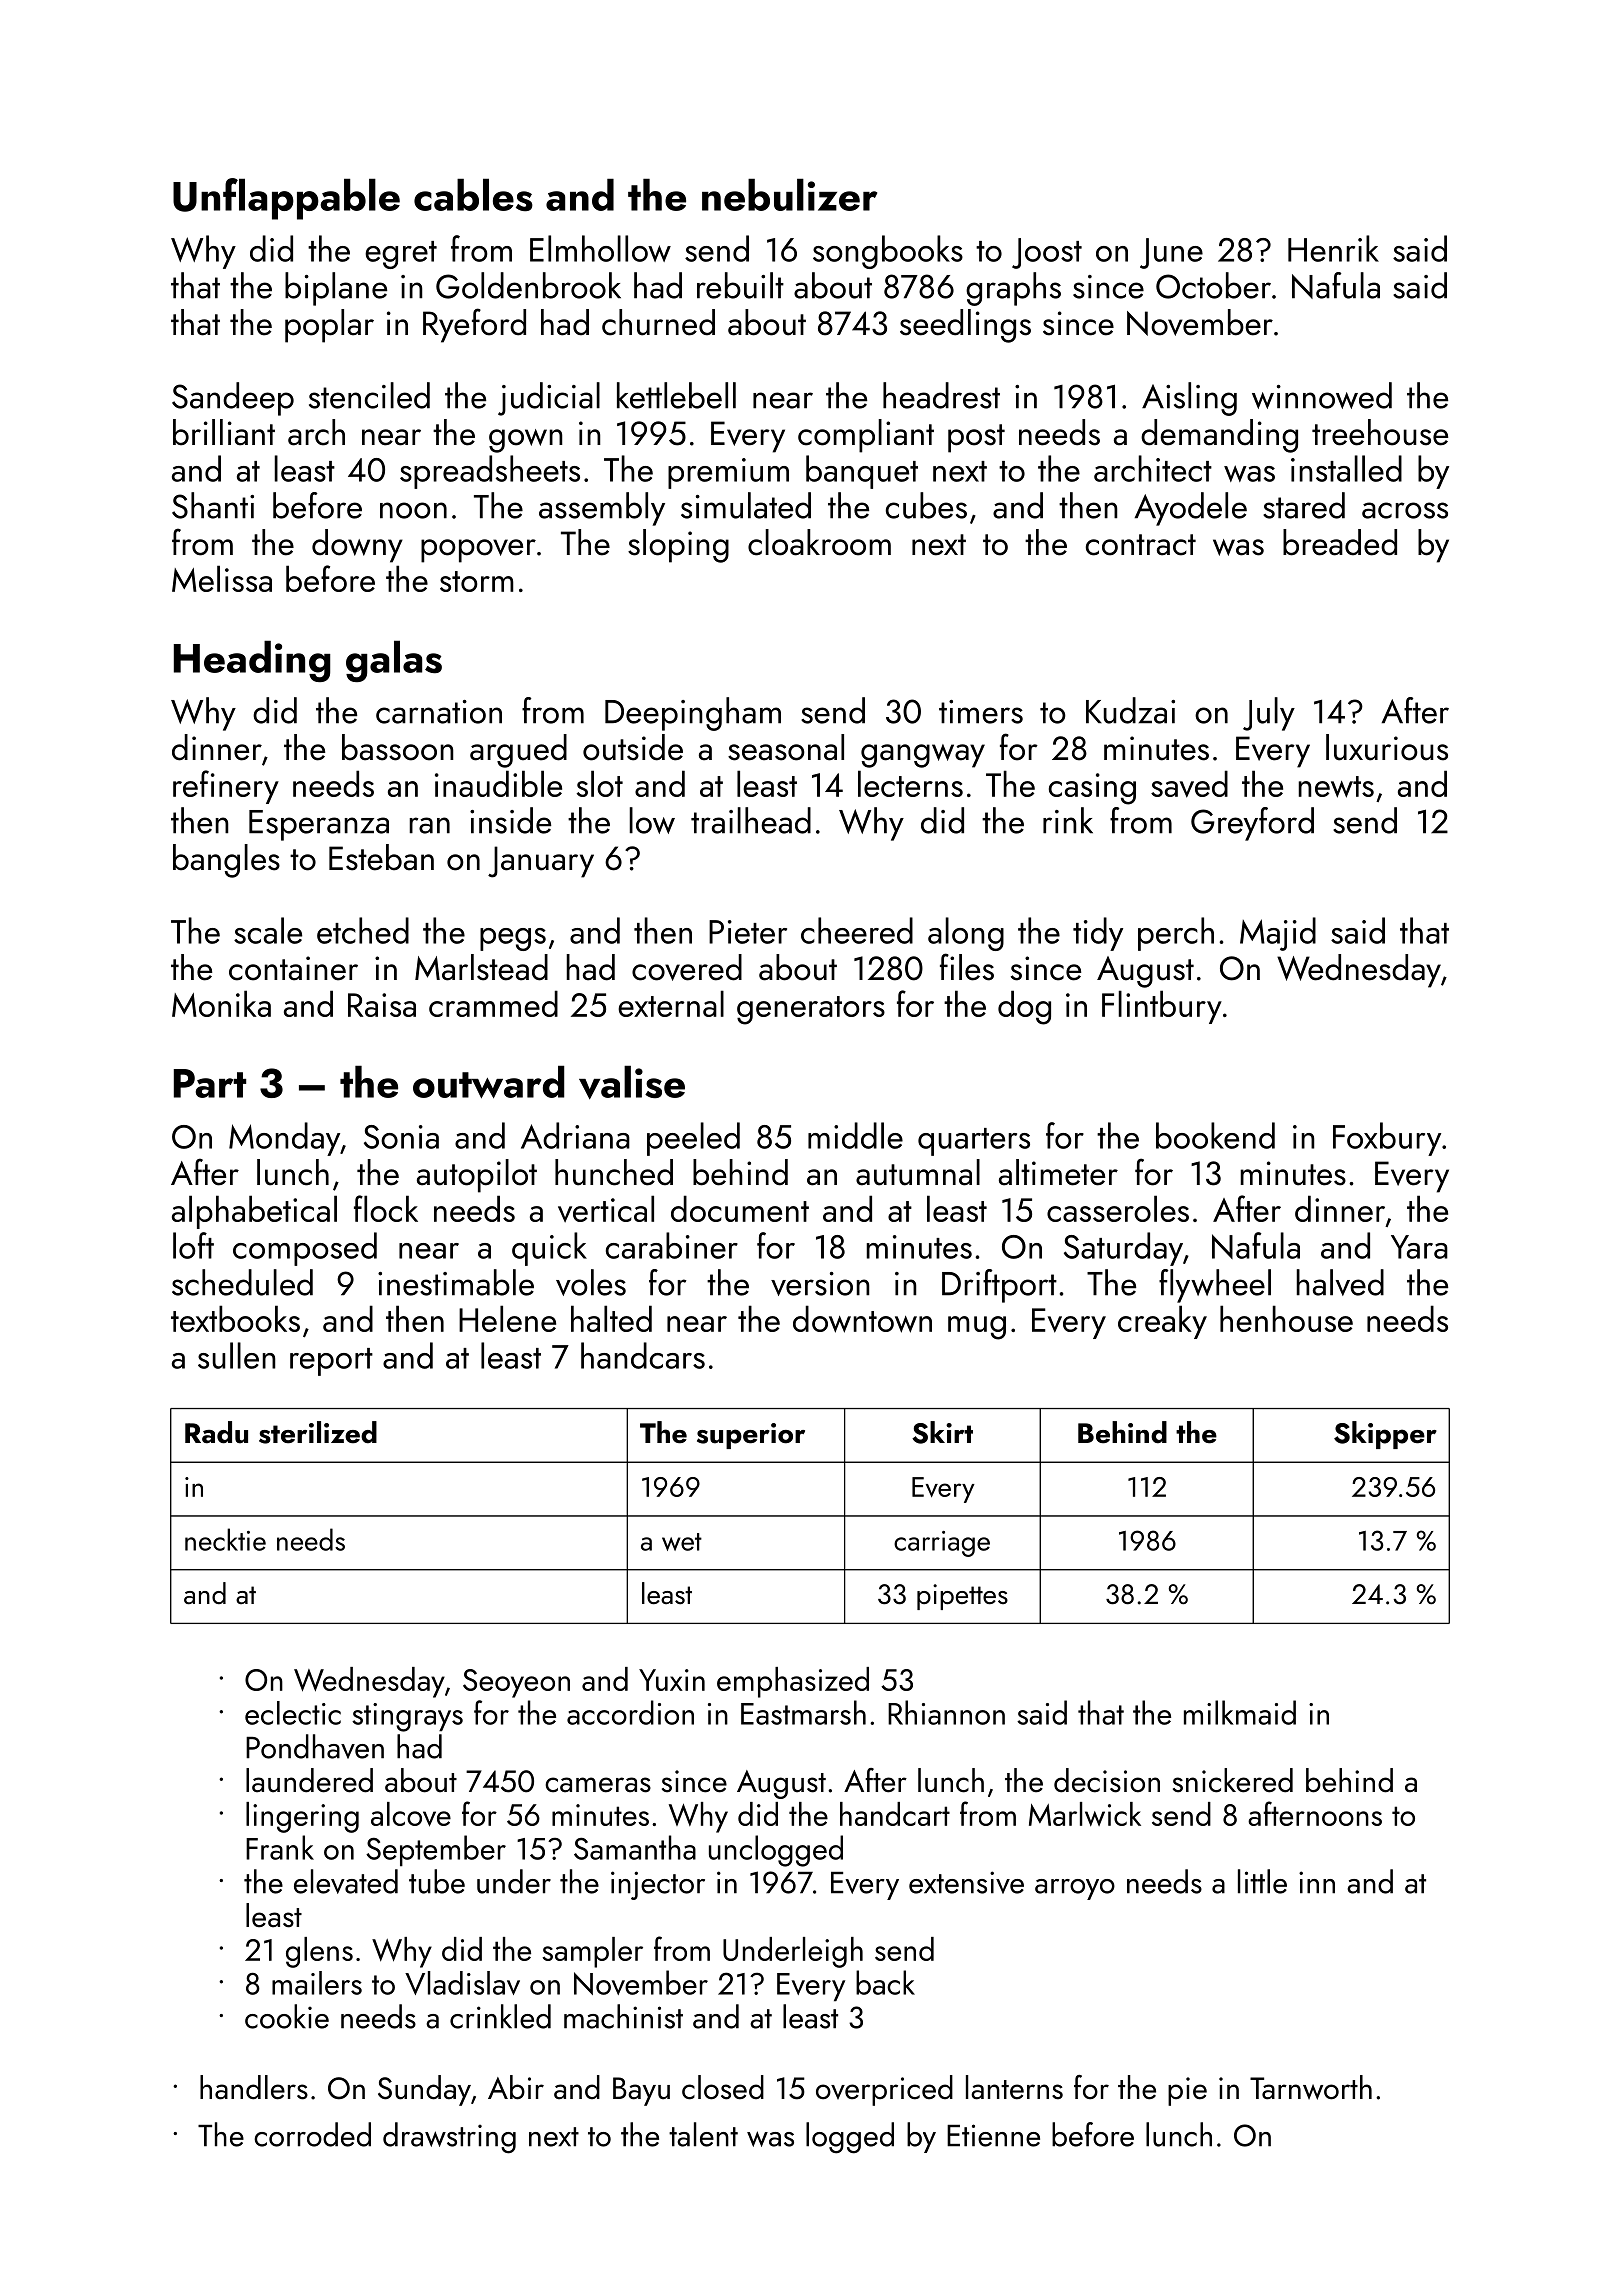  I want to click on Seoyeon, so click(516, 1683).
